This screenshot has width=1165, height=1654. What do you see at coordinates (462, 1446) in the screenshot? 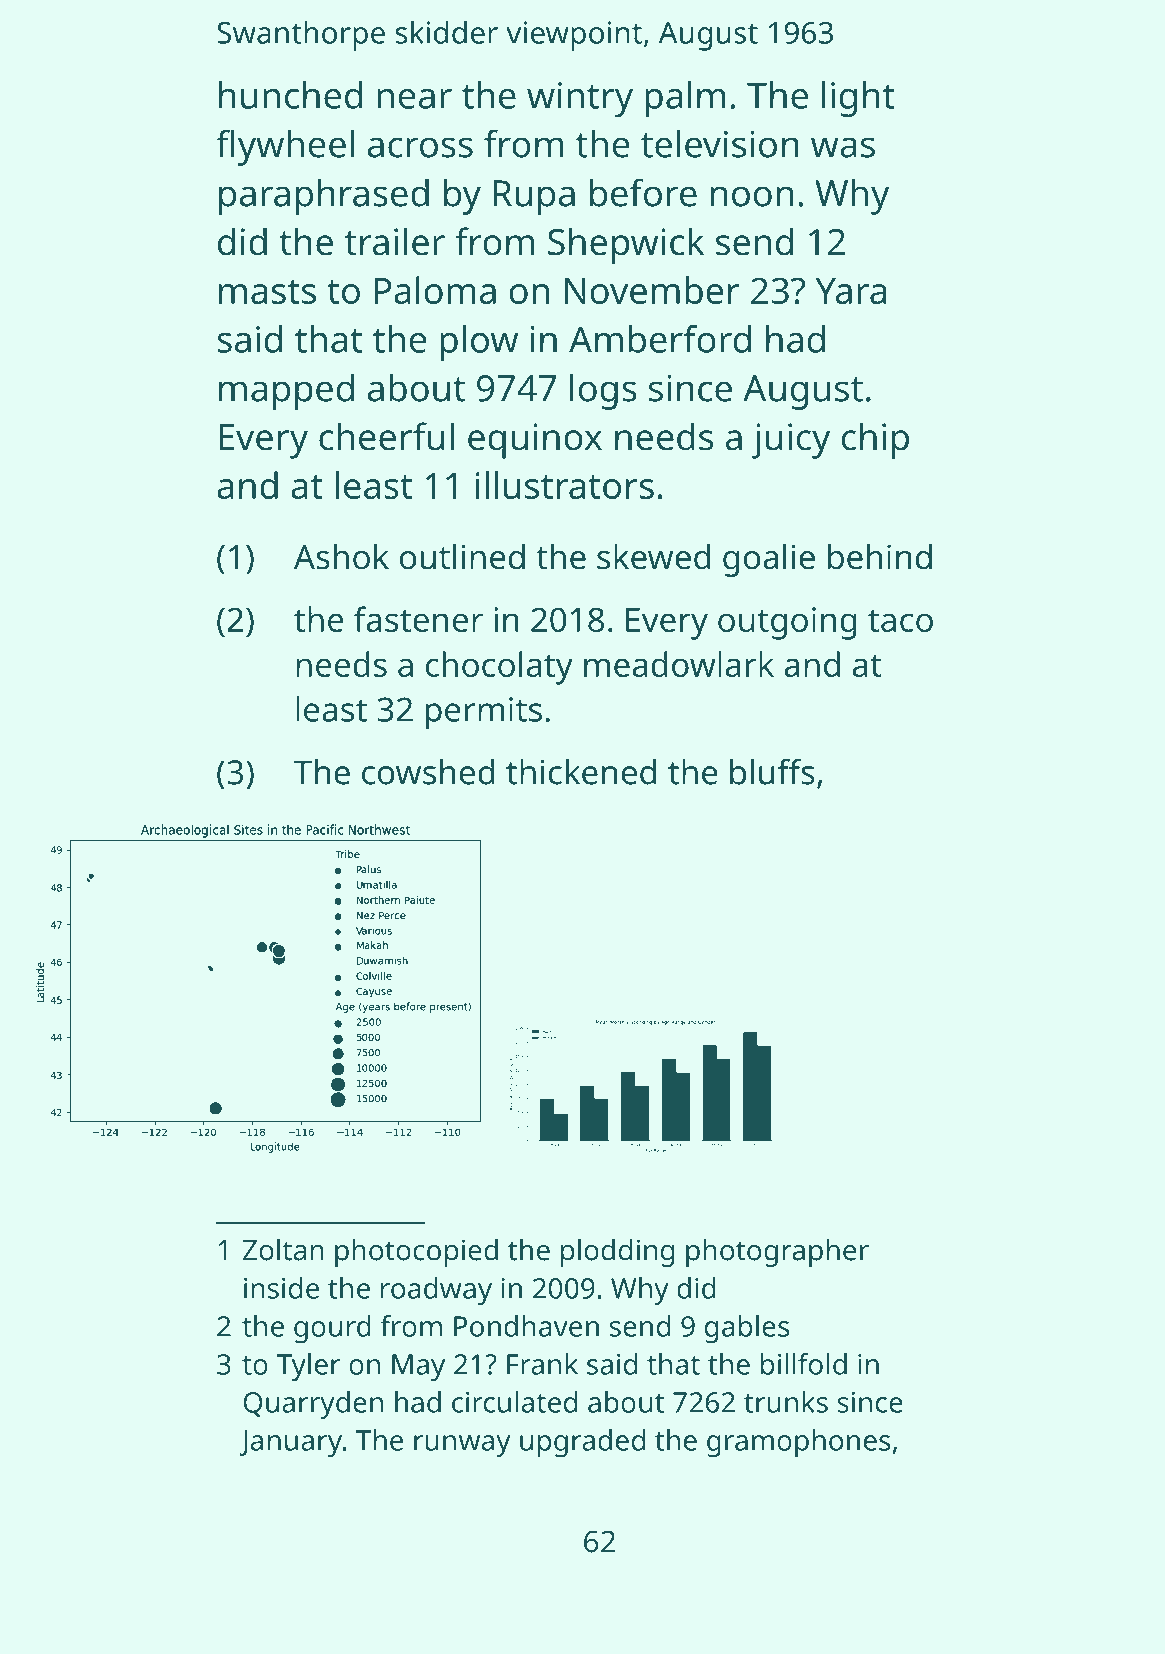
I see `runway` at bounding box center [462, 1446].
